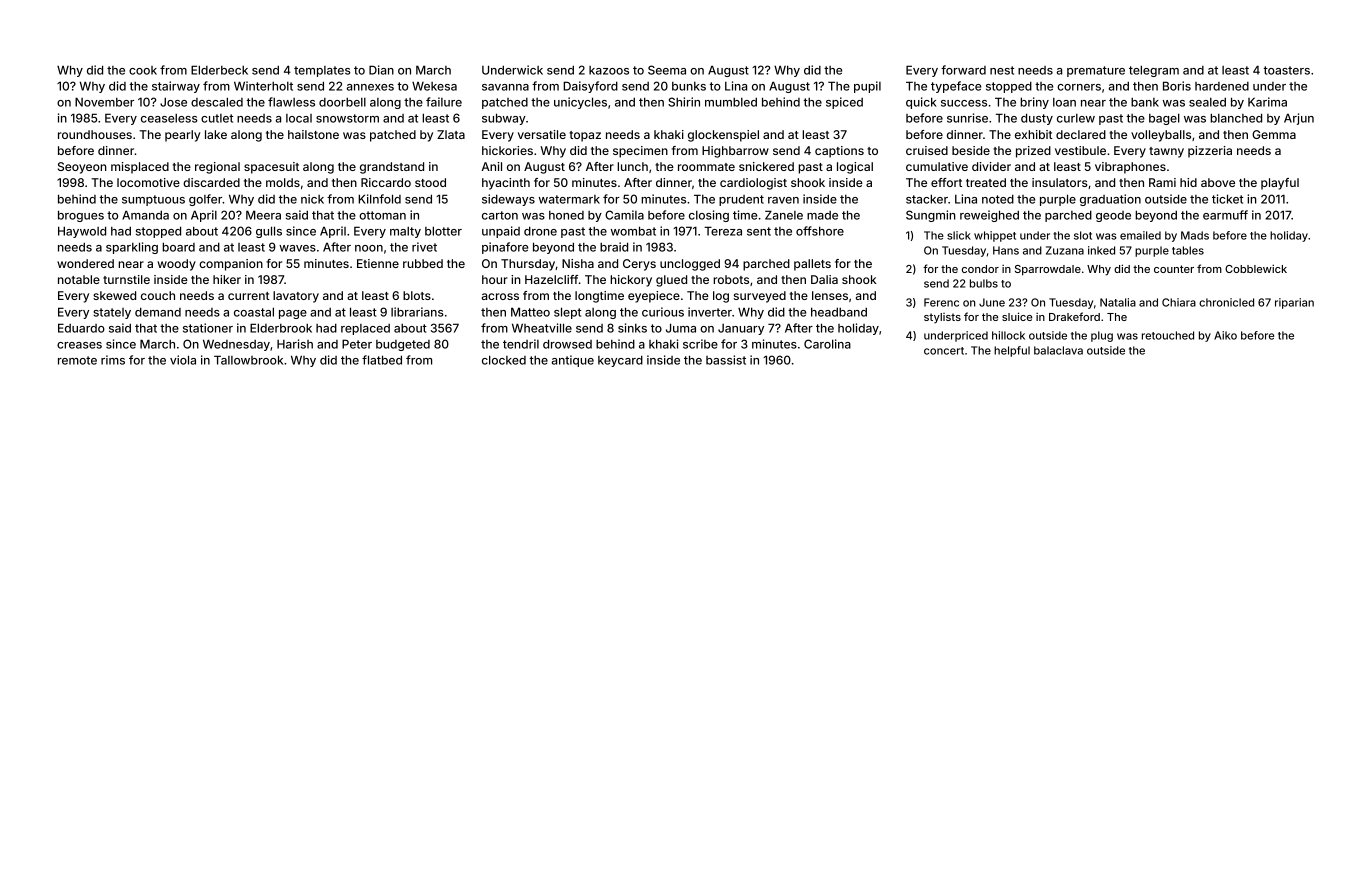  What do you see at coordinates (1034, 134) in the screenshot?
I see `exhibit` at bounding box center [1034, 134].
